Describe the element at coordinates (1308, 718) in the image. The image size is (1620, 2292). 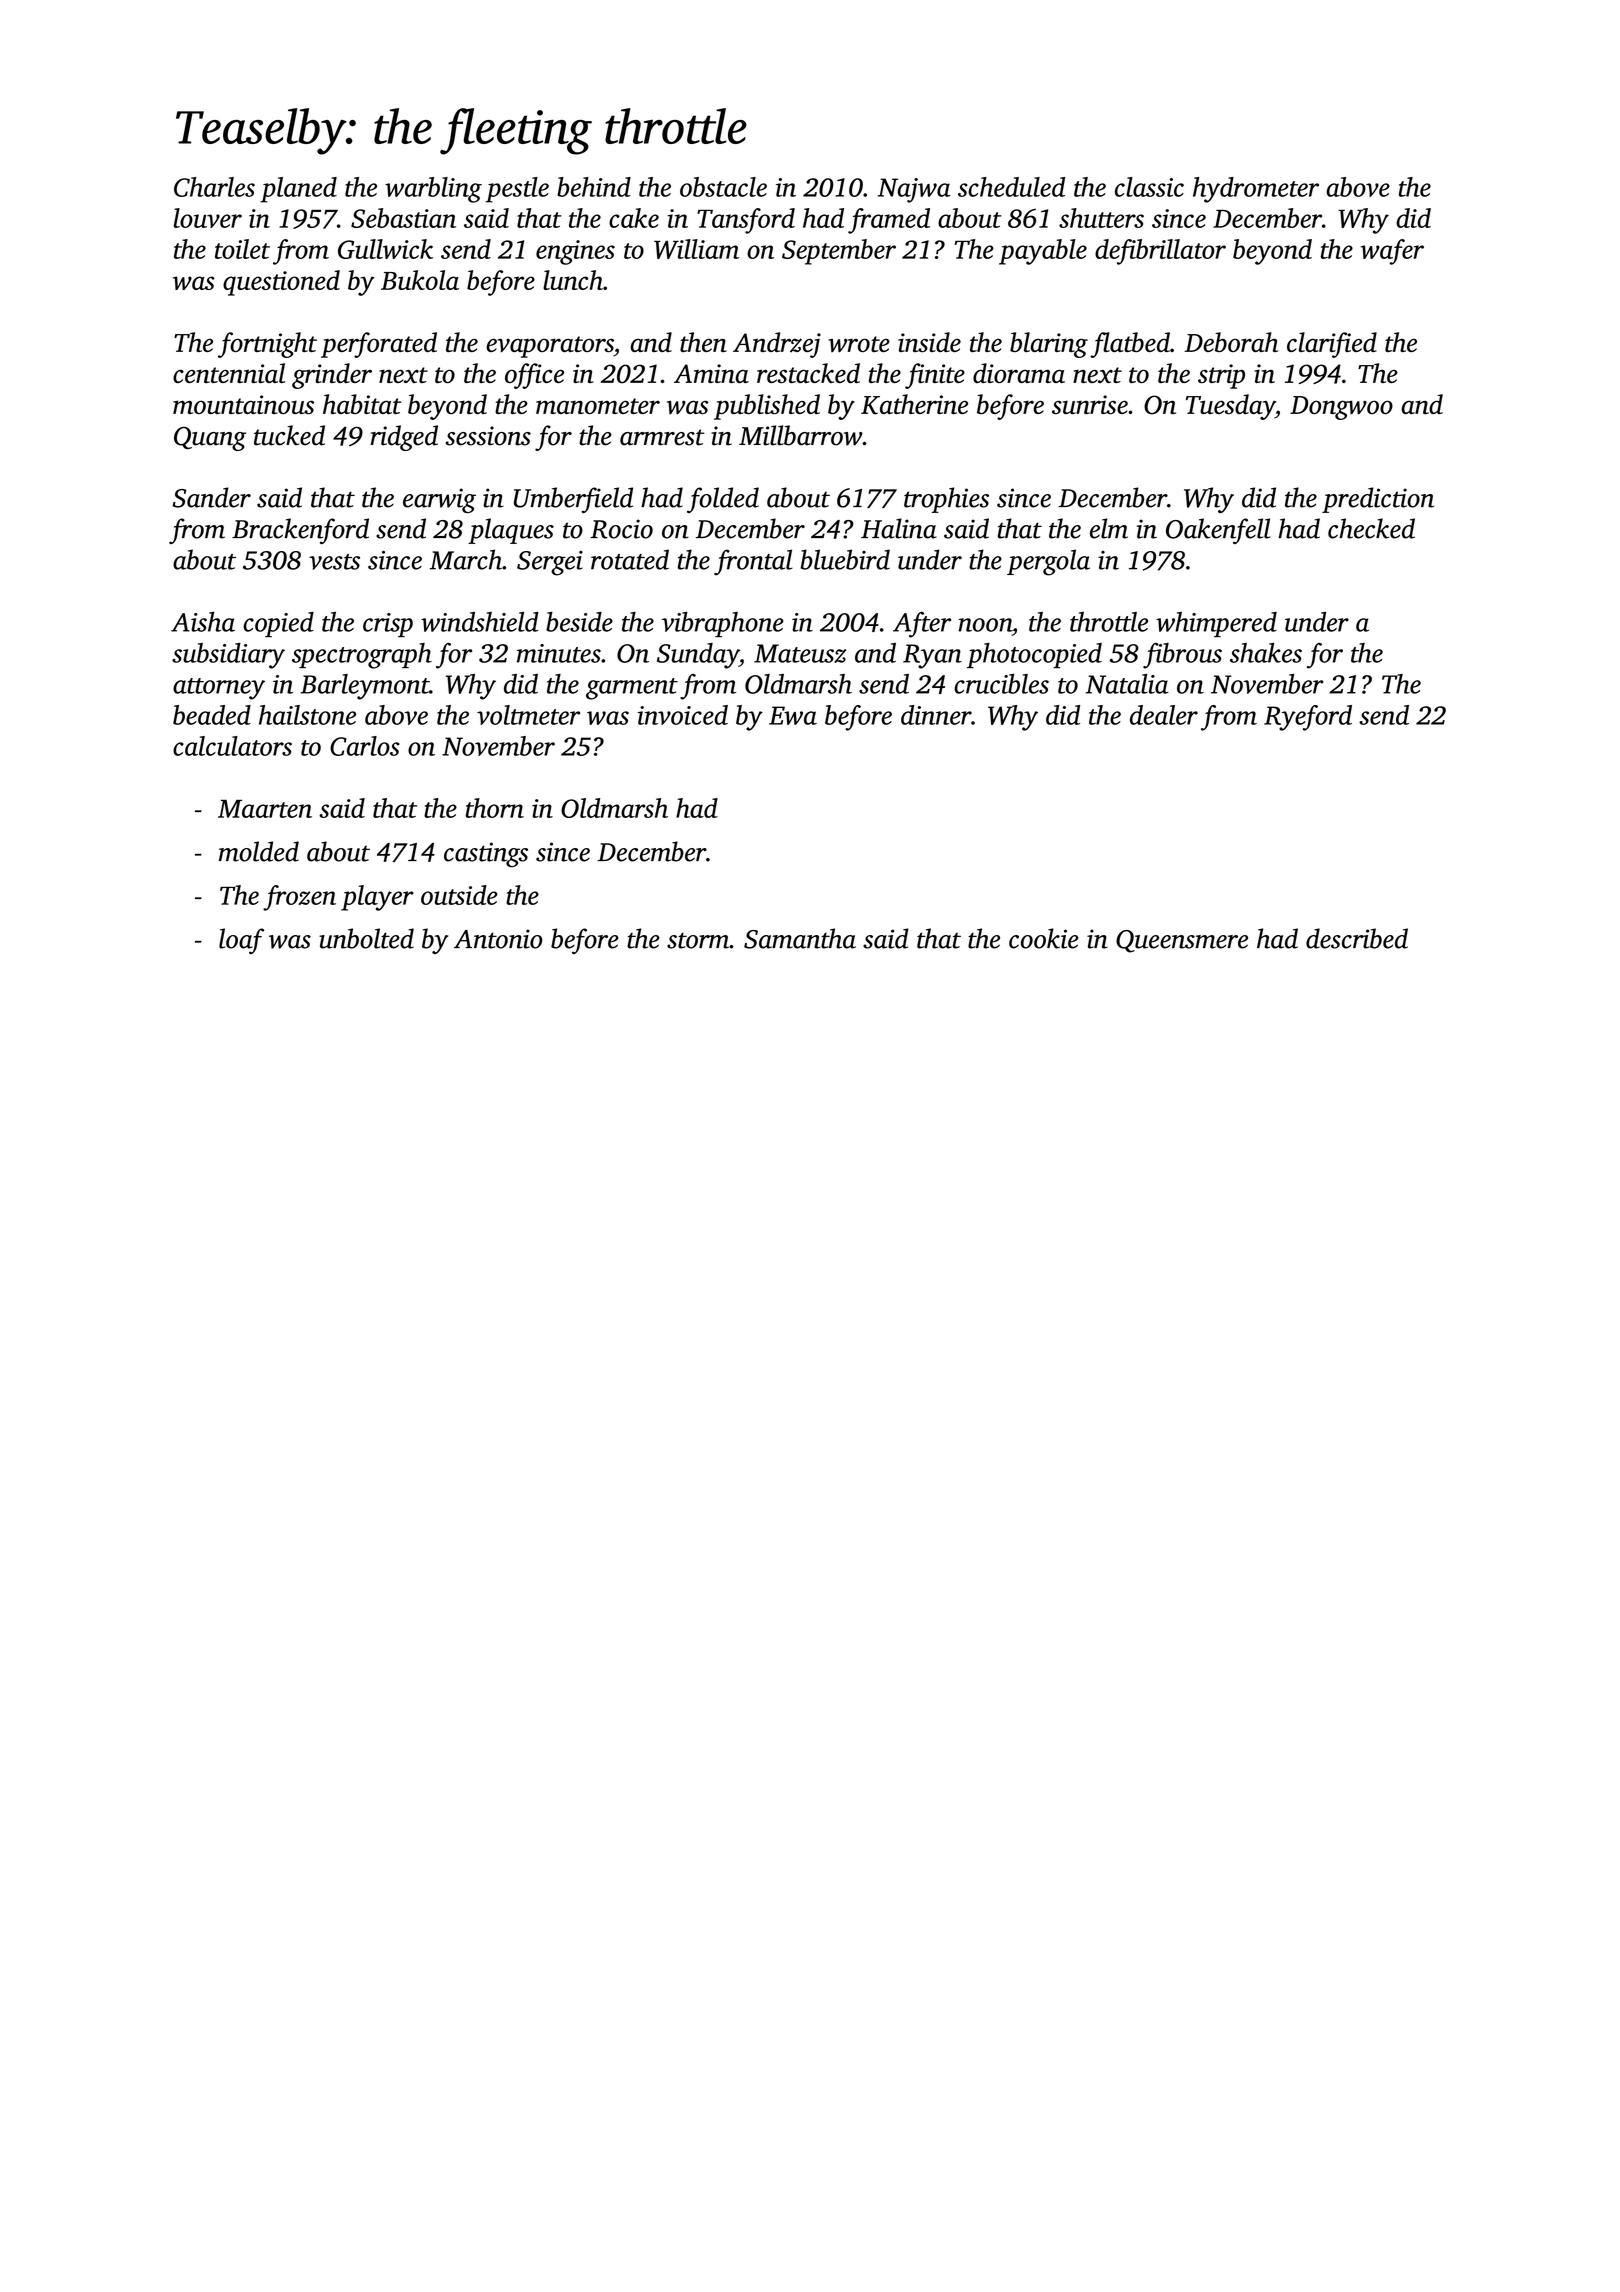
I see `Ryeford` at that location.
